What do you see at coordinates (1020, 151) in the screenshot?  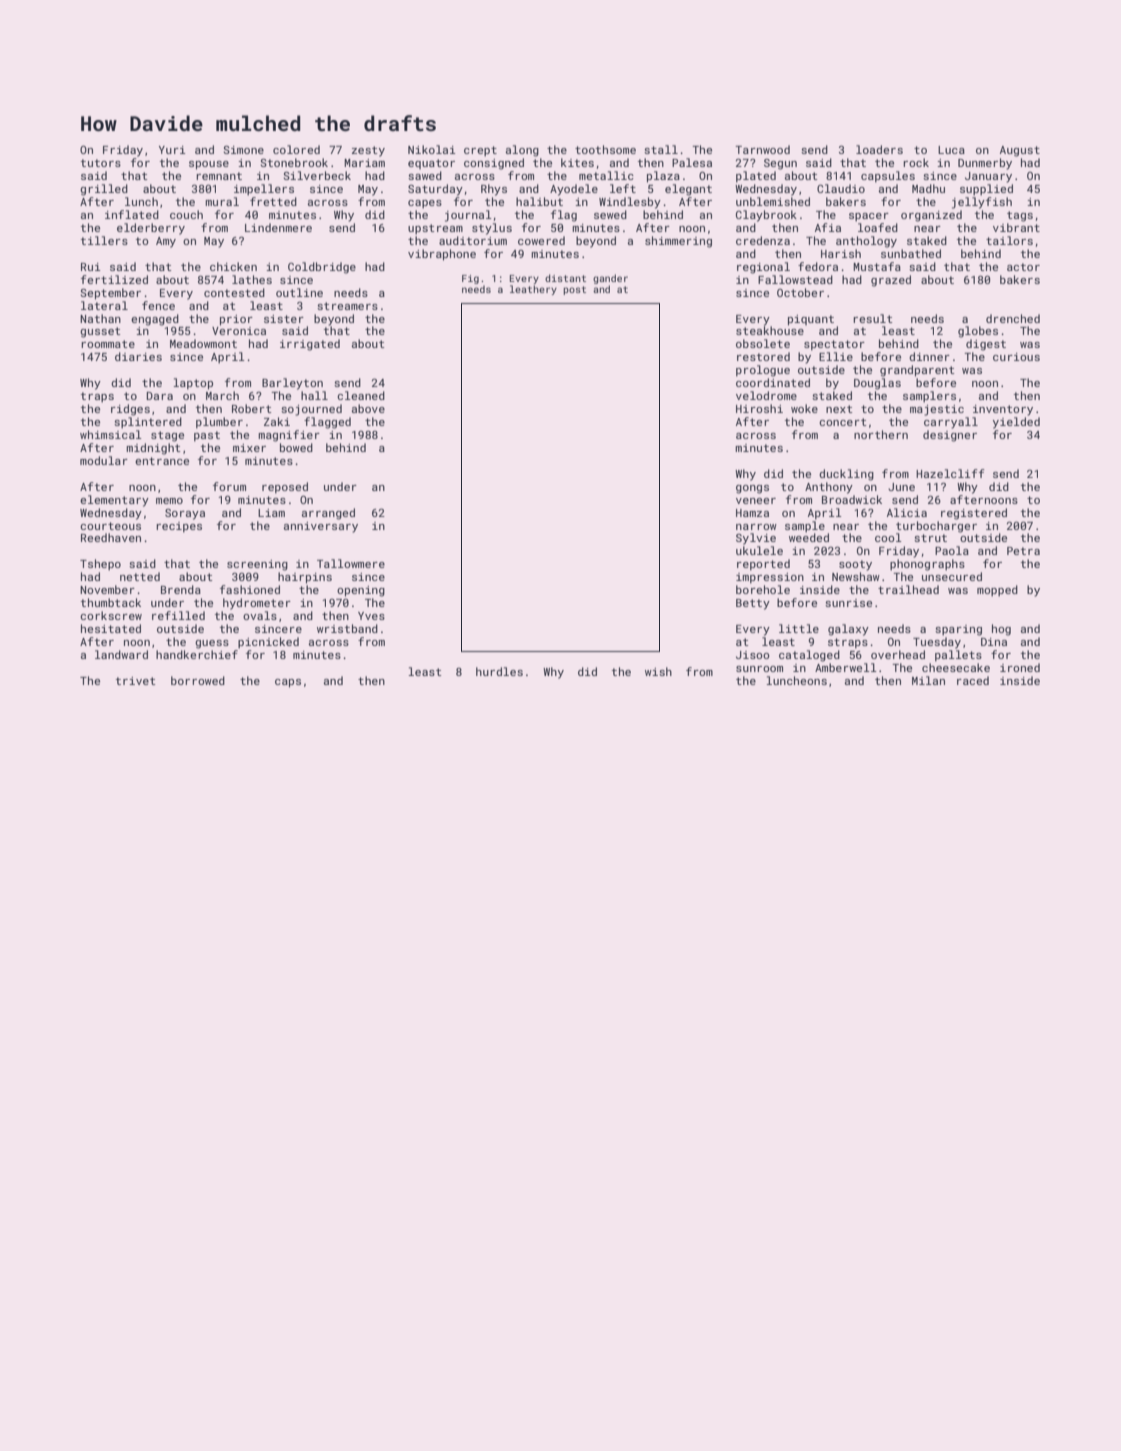 I see `August` at bounding box center [1020, 151].
